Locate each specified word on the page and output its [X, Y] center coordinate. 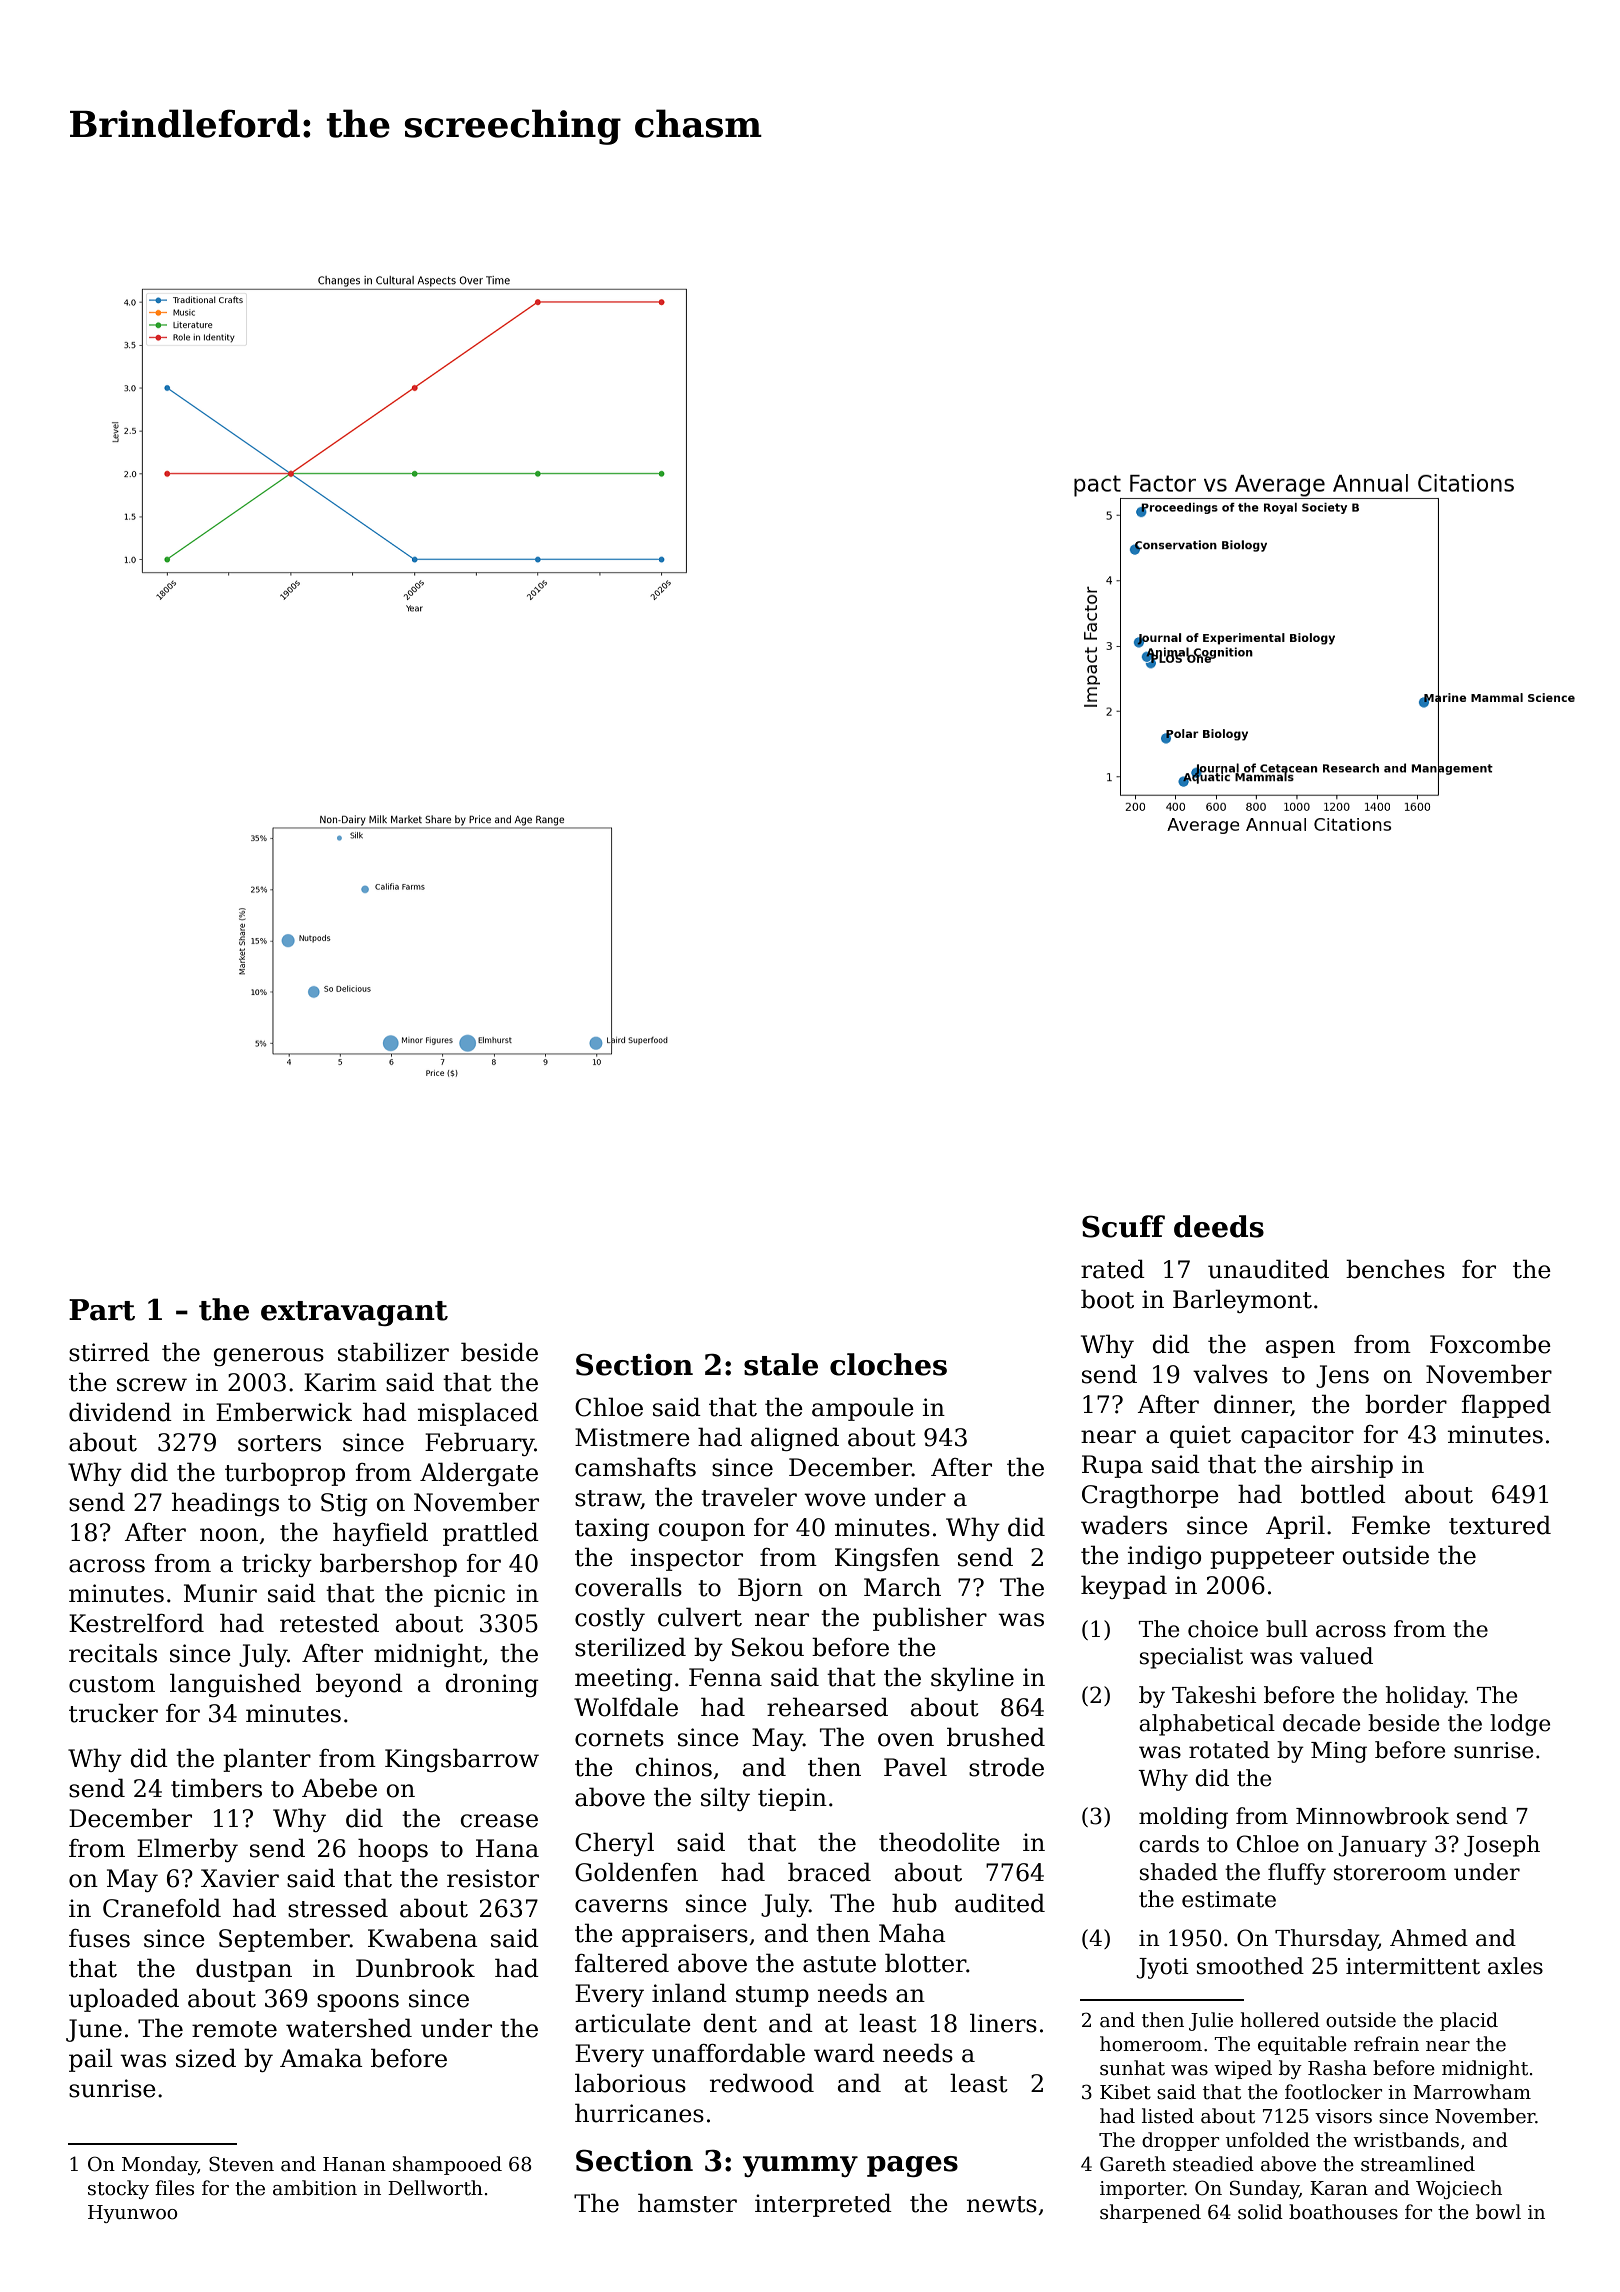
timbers [216, 1788]
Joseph [1502, 1846]
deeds [1219, 1226]
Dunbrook [415, 1968]
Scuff [1123, 1226]
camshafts [635, 1467]
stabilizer [393, 1352]
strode [1006, 1767]
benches [1395, 1269]
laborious [630, 2083]
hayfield [380, 1534]
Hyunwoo [133, 2214]
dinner [1252, 1405]
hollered [1280, 2020]
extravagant [354, 1313]
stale [781, 1364]
